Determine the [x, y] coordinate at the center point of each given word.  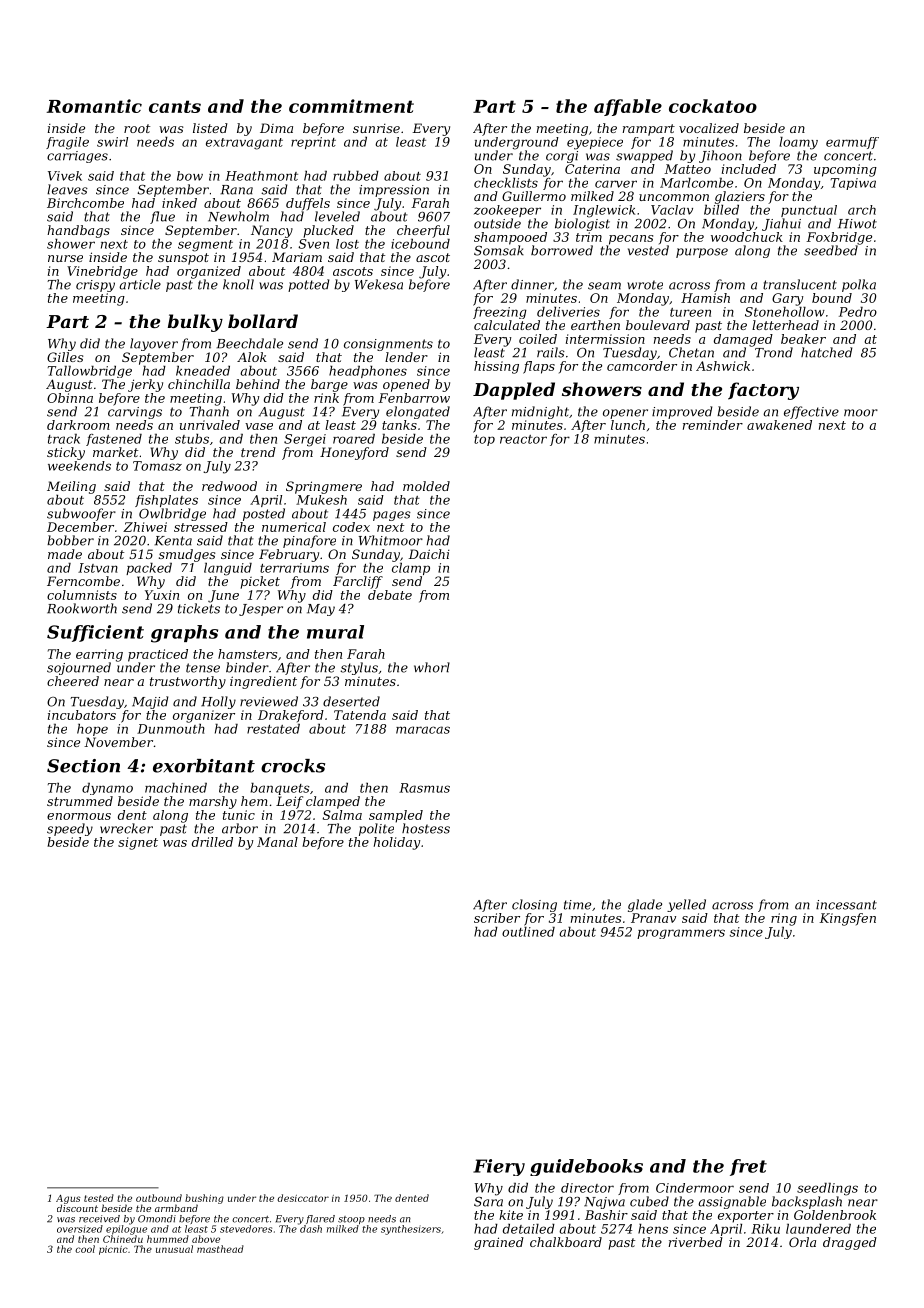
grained [499, 1243]
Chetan [691, 352]
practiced [158, 655]
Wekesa [379, 284]
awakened [779, 425]
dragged [850, 1243]
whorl [432, 667]
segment [205, 246]
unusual [174, 1249]
